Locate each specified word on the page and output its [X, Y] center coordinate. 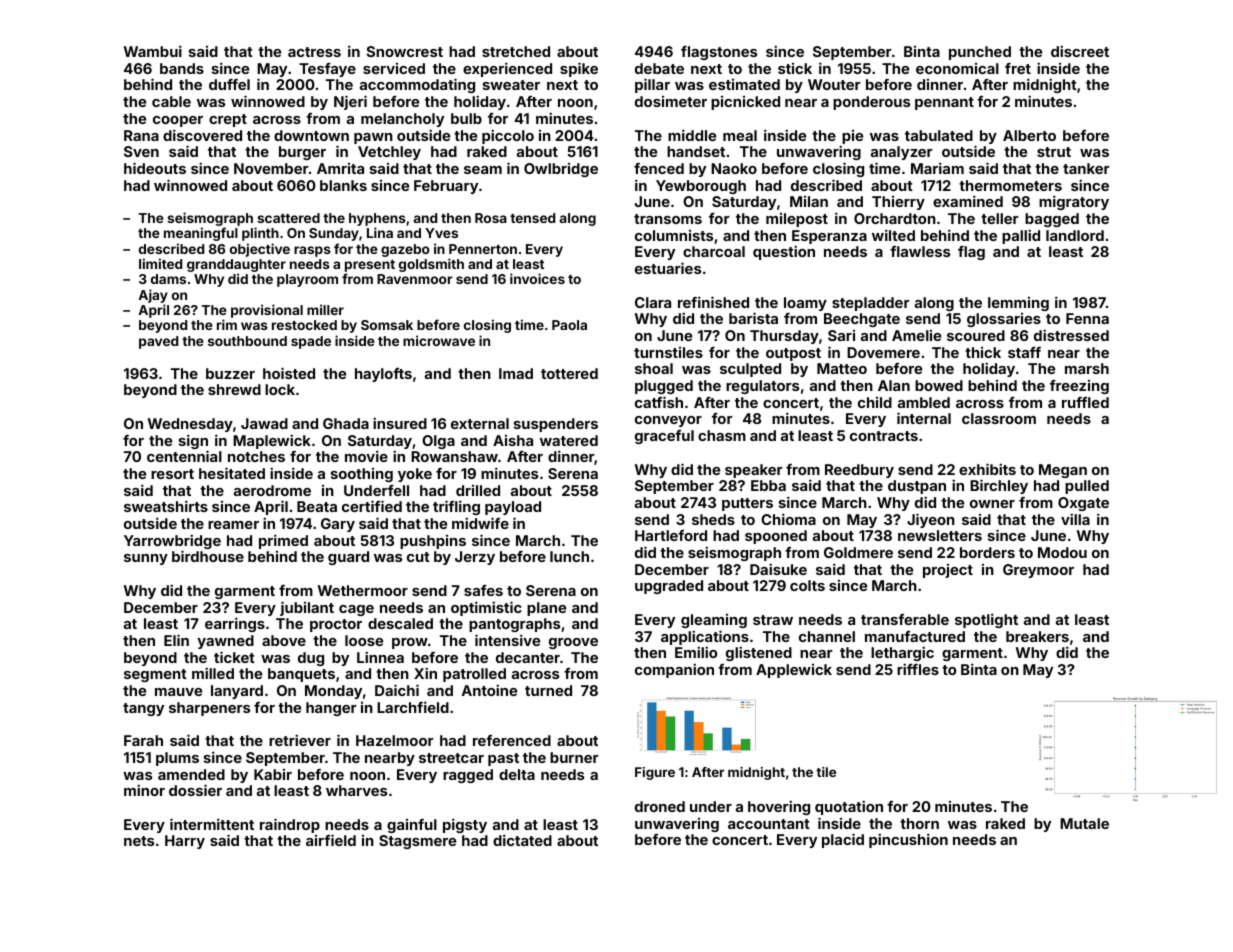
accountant [769, 824]
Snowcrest [404, 51]
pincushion [908, 840]
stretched [516, 51]
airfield [331, 840]
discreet [1080, 51]
